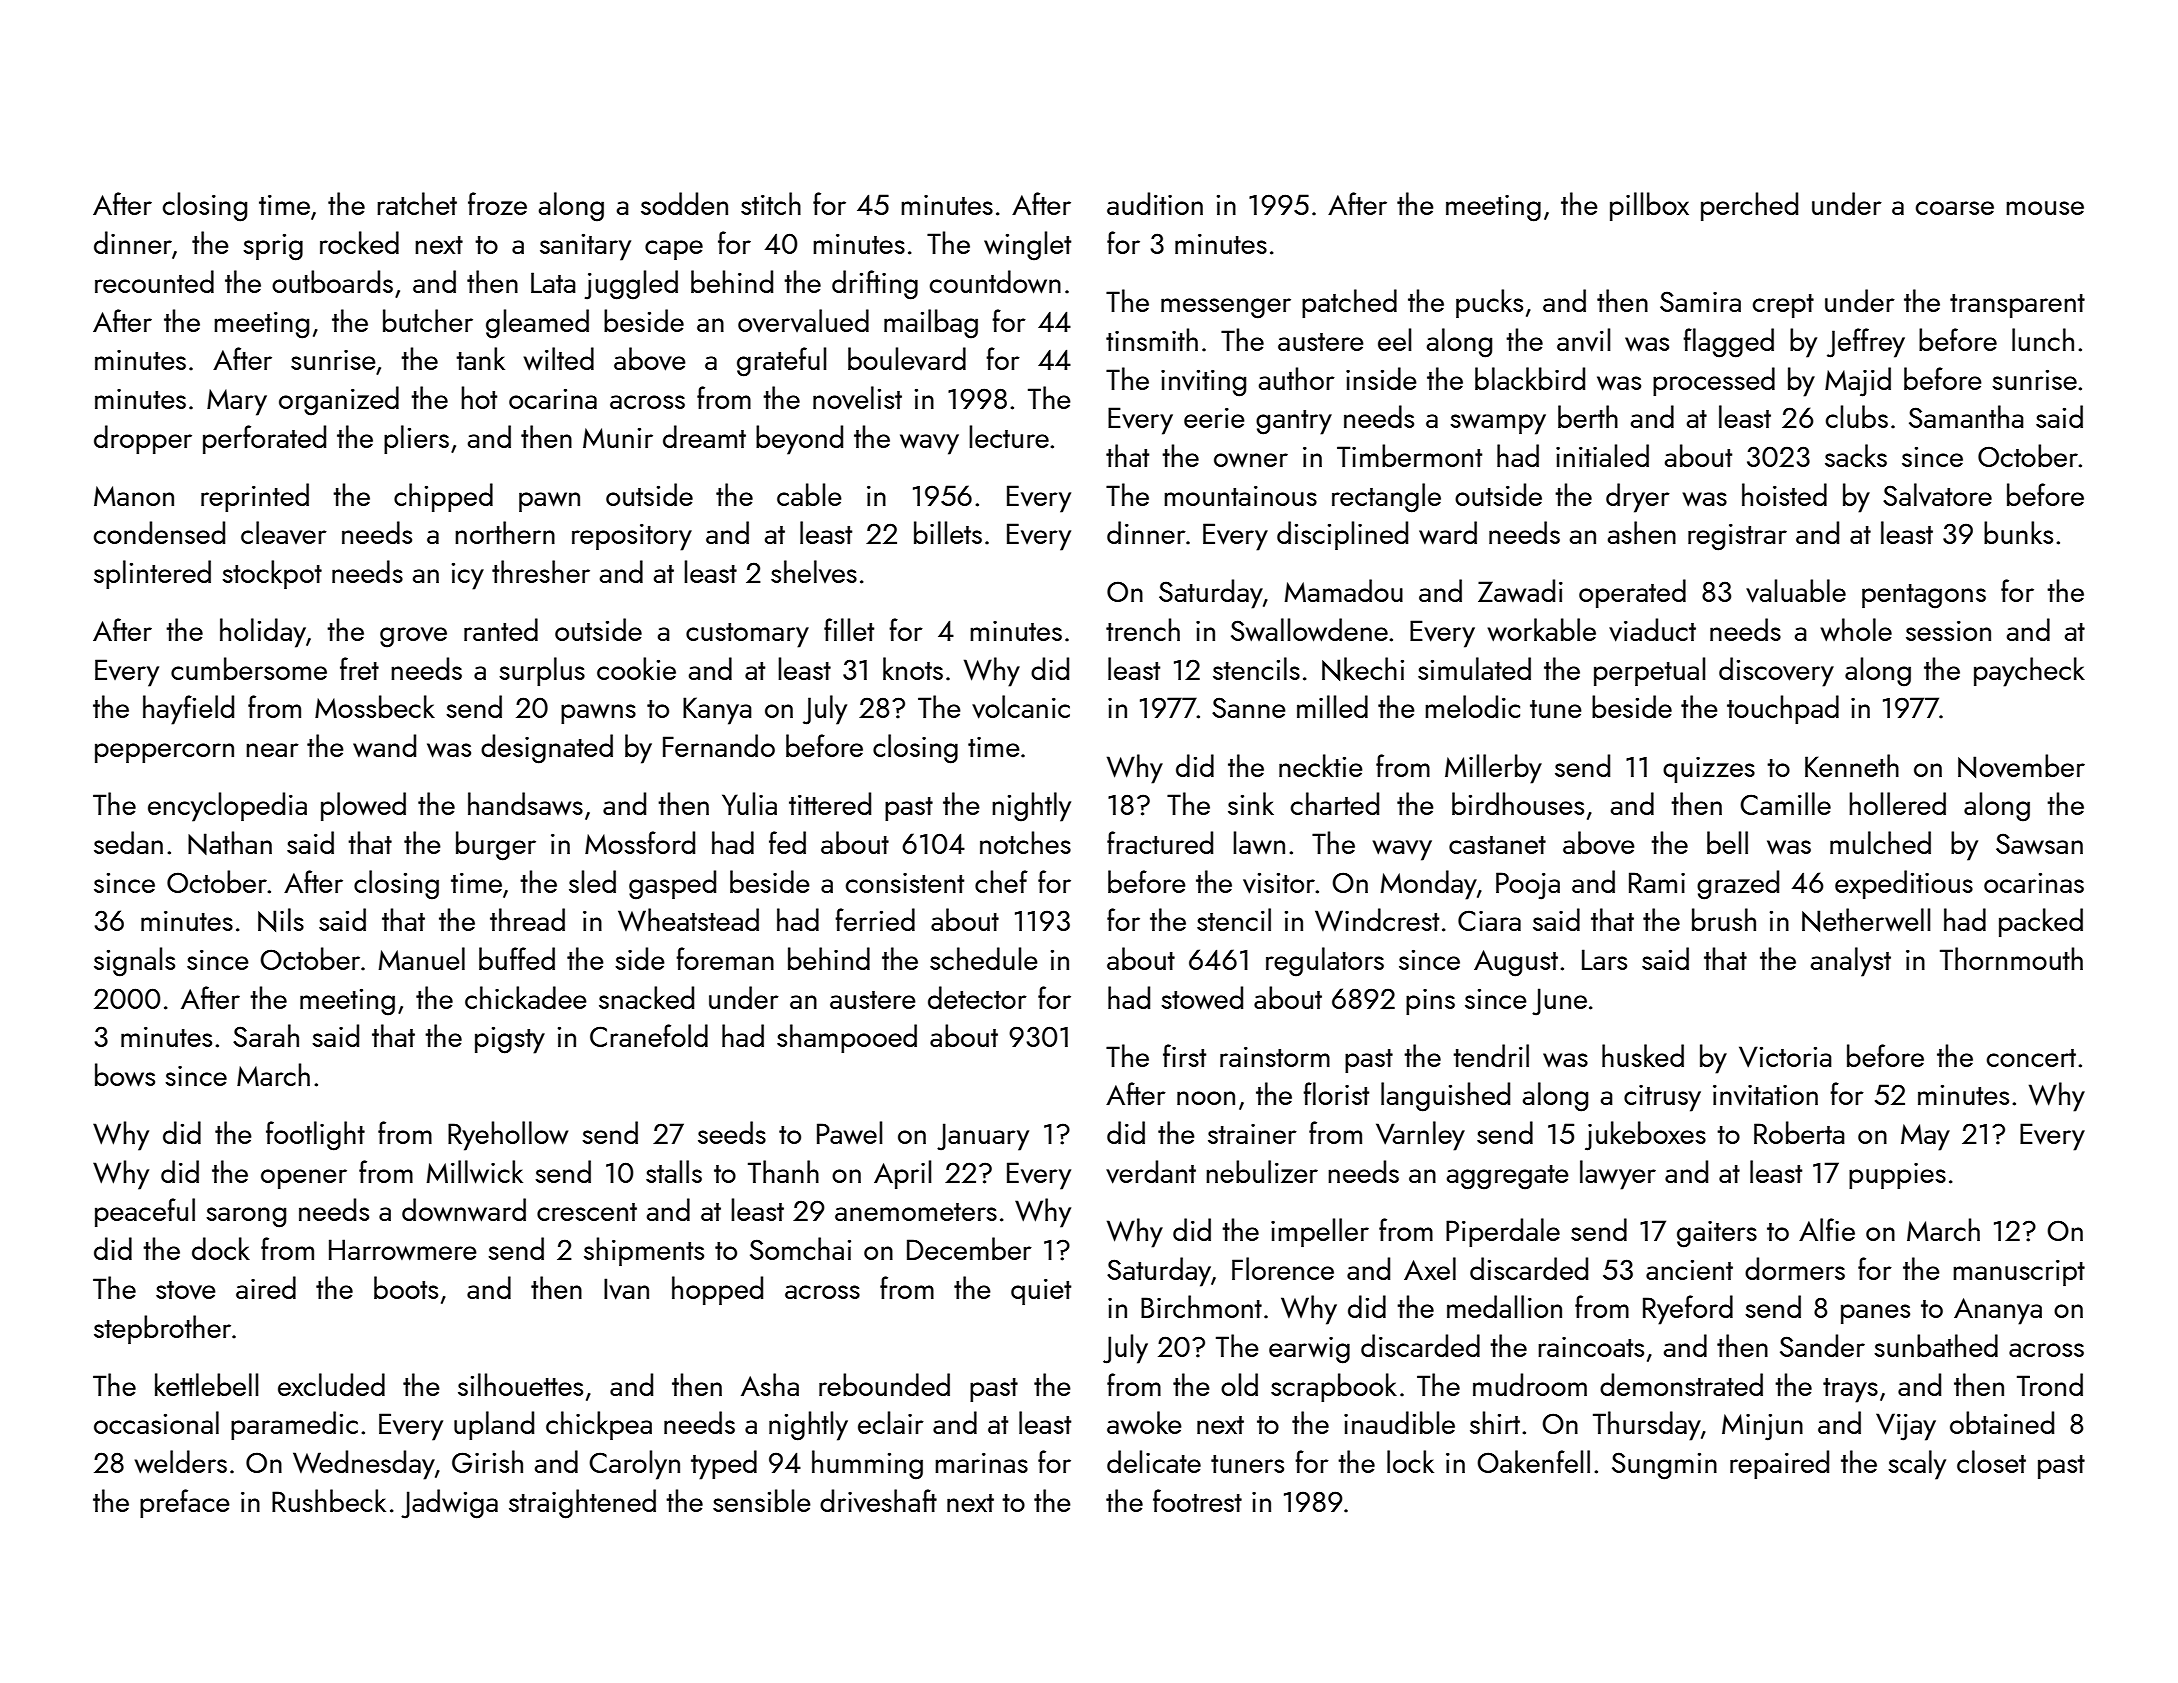  I want to click on Somchai, so click(800, 1248).
